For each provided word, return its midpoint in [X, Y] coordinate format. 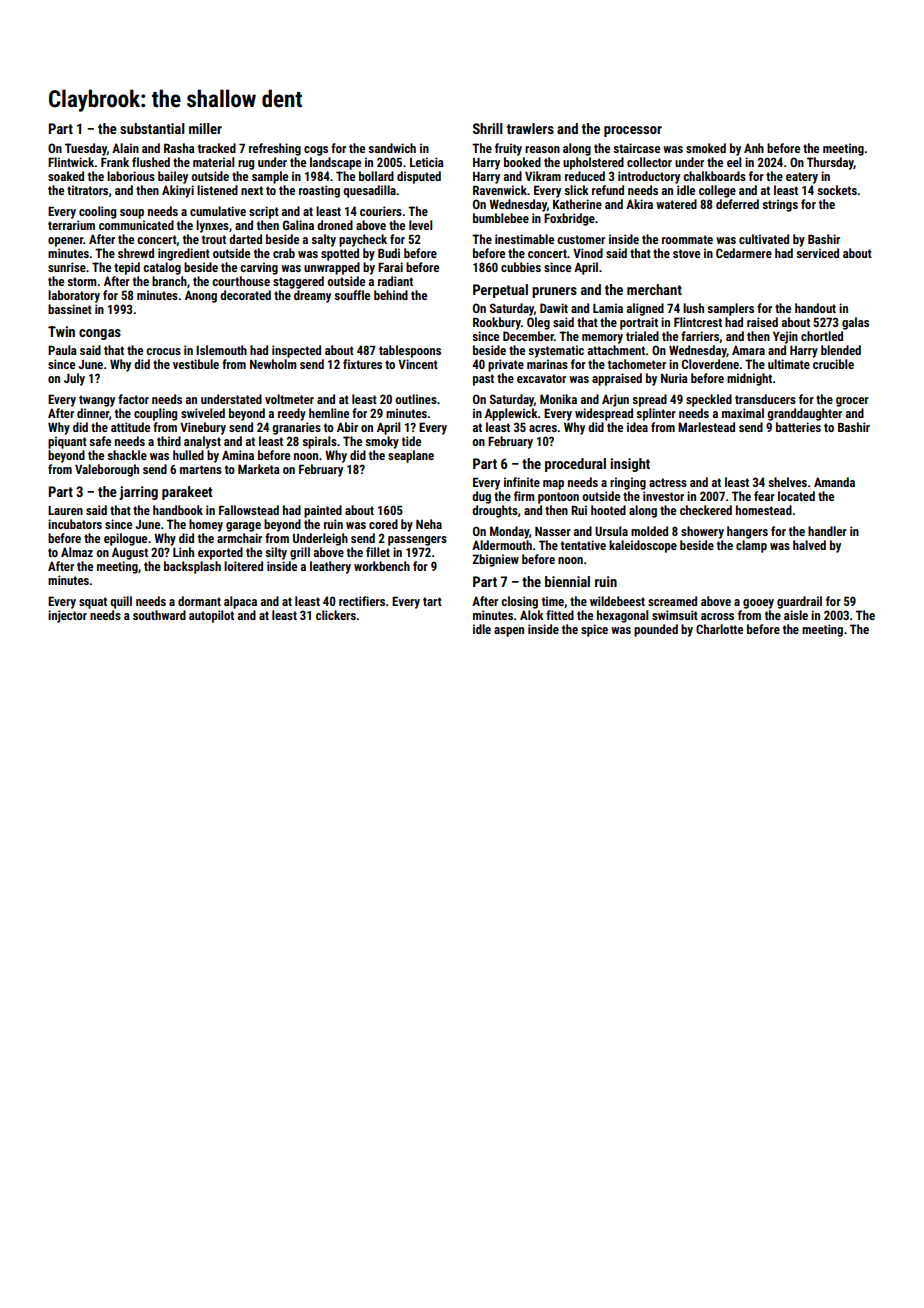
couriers [381, 211]
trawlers [530, 128]
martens [201, 469]
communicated [136, 225]
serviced [817, 253]
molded [649, 531]
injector [67, 616]
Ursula [611, 531]
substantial [152, 128]
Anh [754, 148]
